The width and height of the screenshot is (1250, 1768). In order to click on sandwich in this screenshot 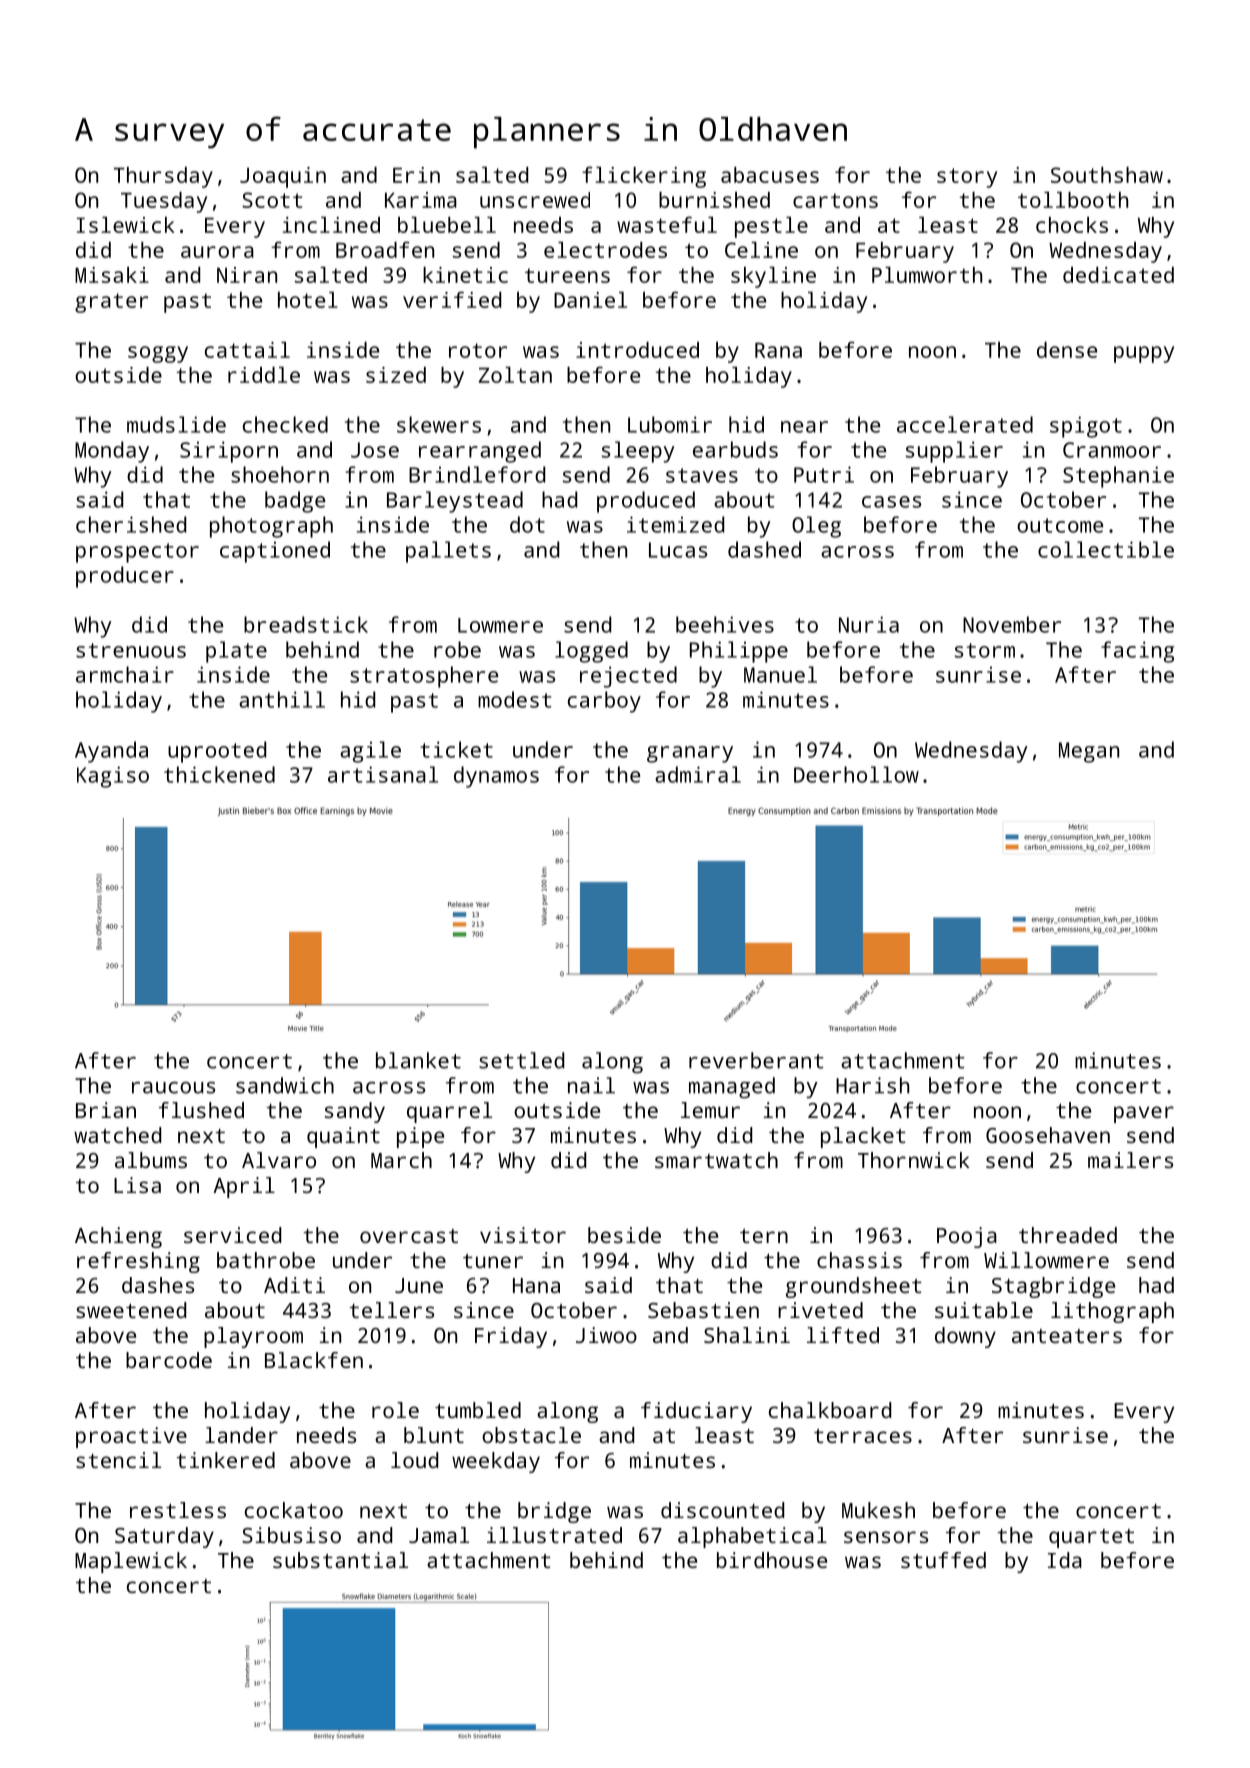, I will do `click(285, 1085)`.
